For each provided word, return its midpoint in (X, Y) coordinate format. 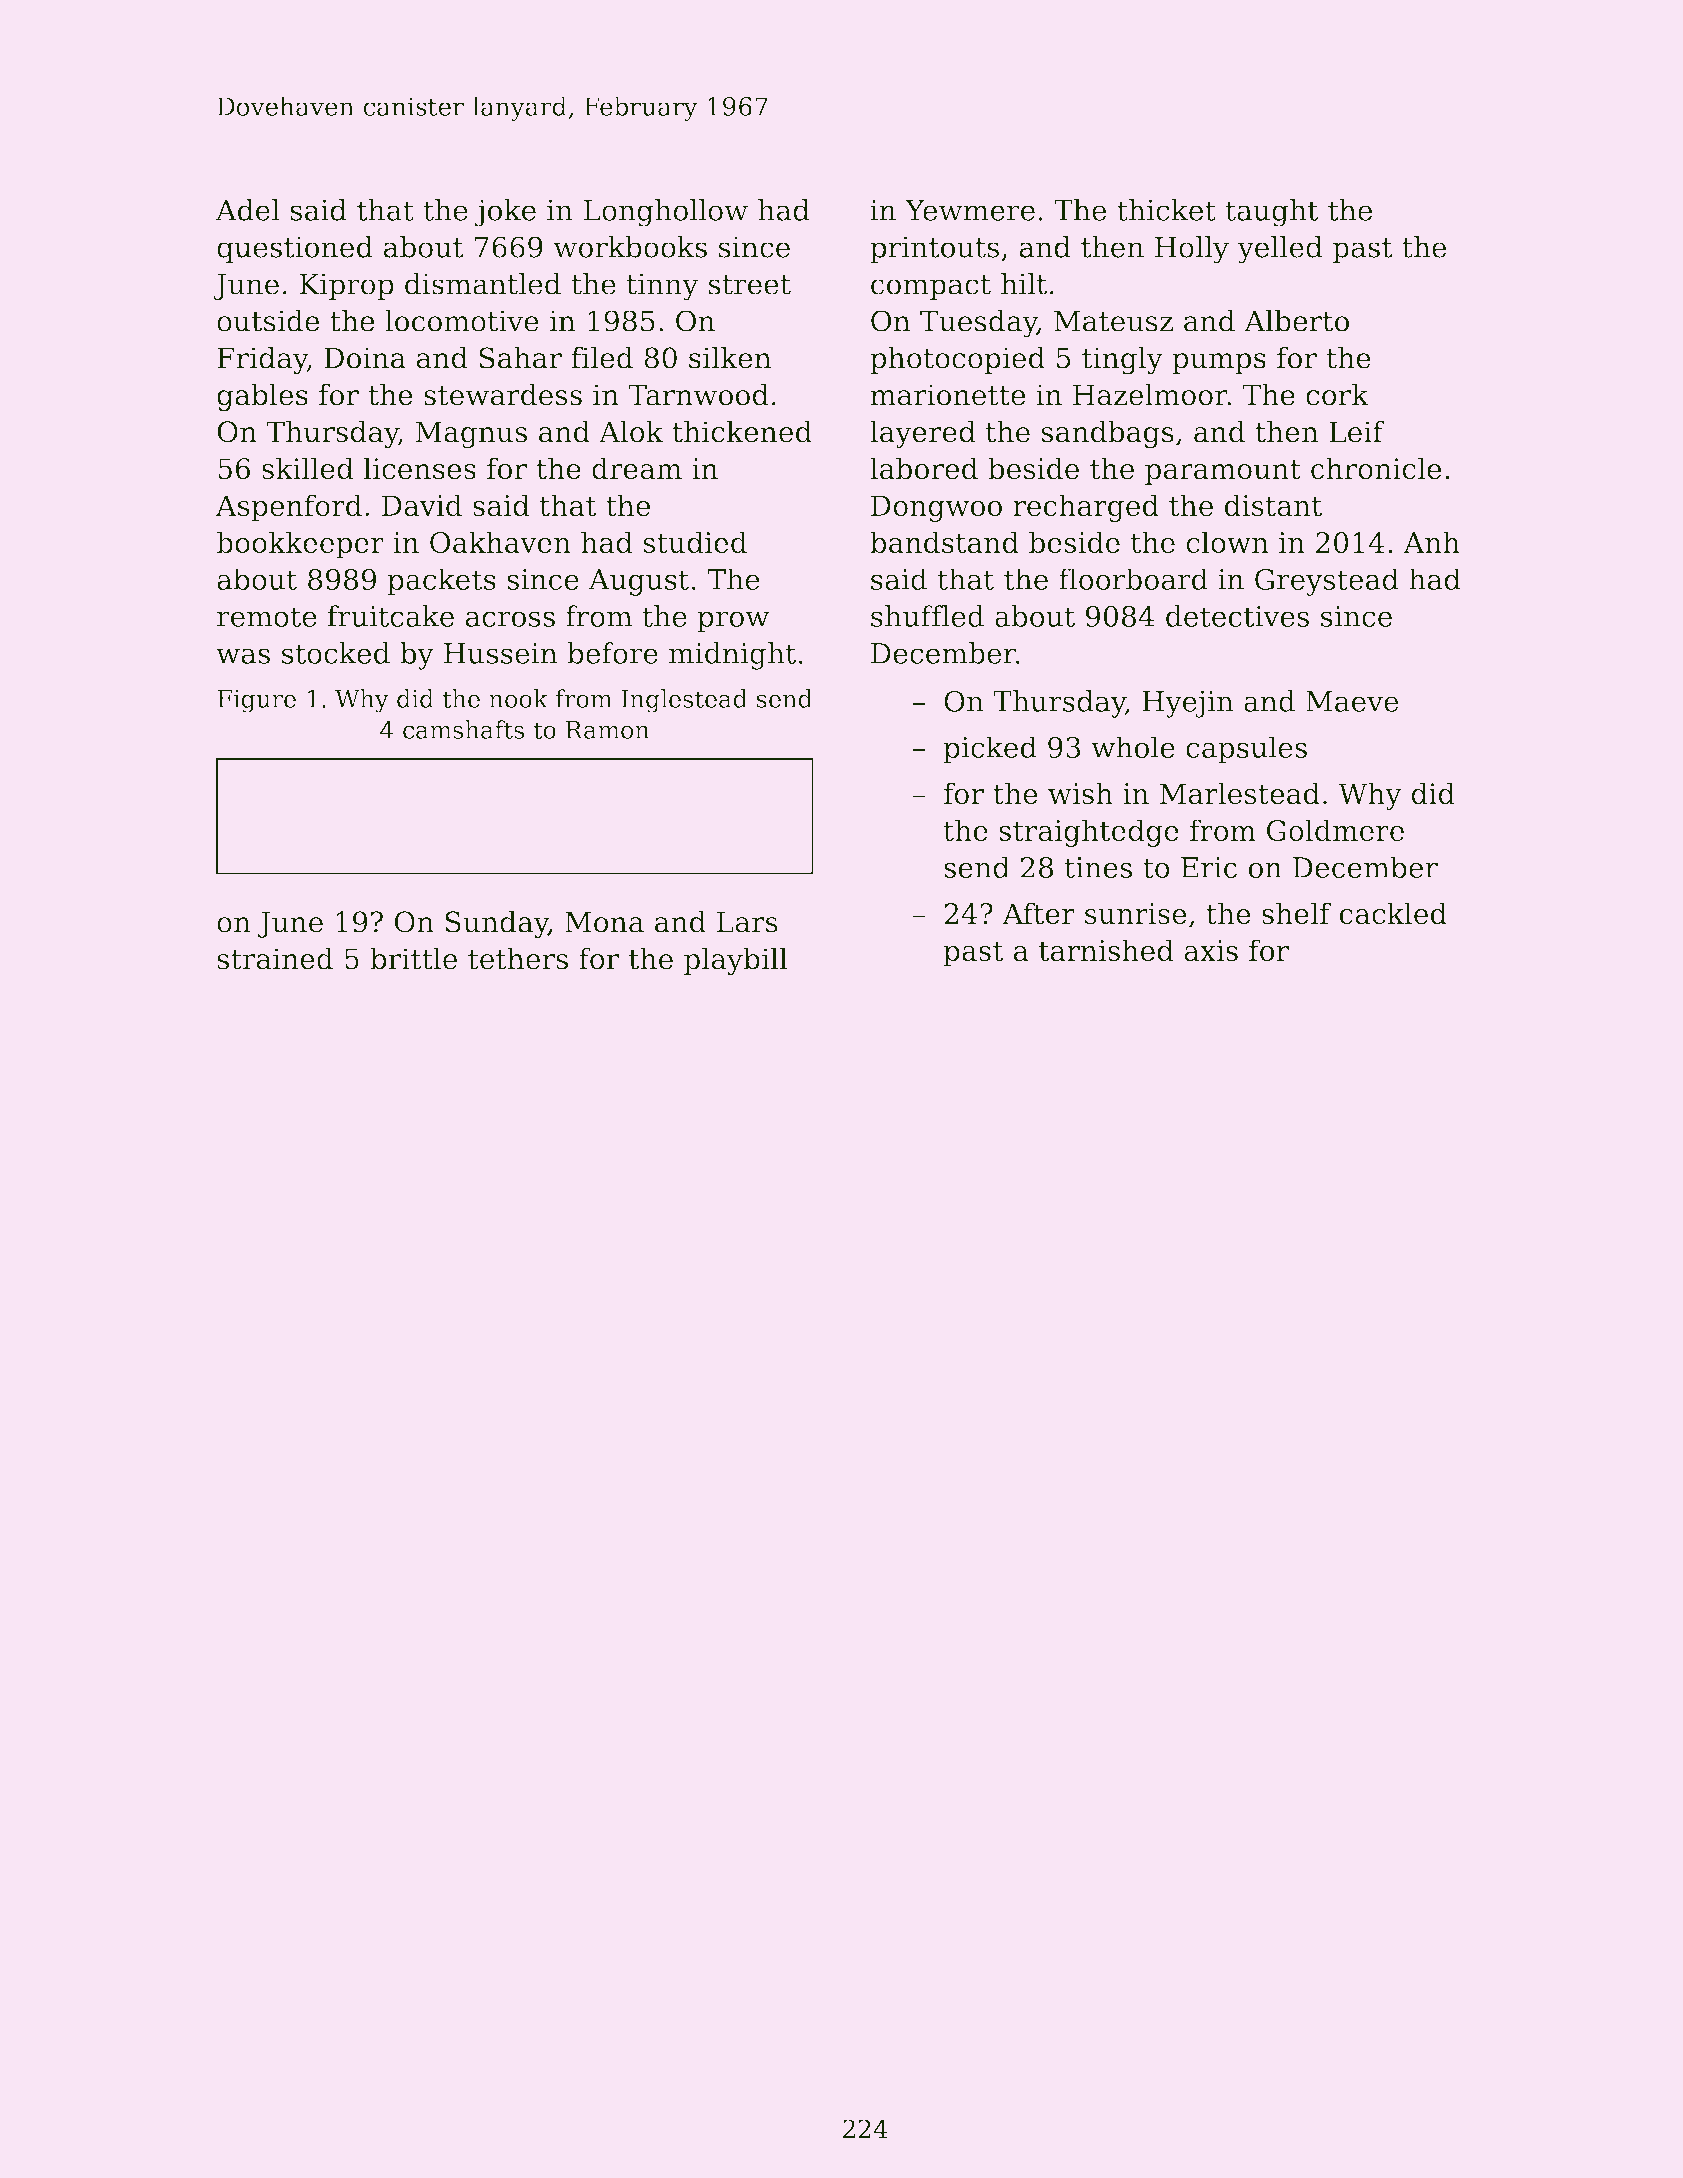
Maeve (1352, 701)
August (639, 582)
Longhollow (666, 213)
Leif (1357, 431)
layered (923, 434)
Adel (248, 210)
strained (275, 958)
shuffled (927, 616)
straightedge (1089, 833)
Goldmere (1335, 830)
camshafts (463, 729)
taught (1272, 213)
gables (262, 397)
